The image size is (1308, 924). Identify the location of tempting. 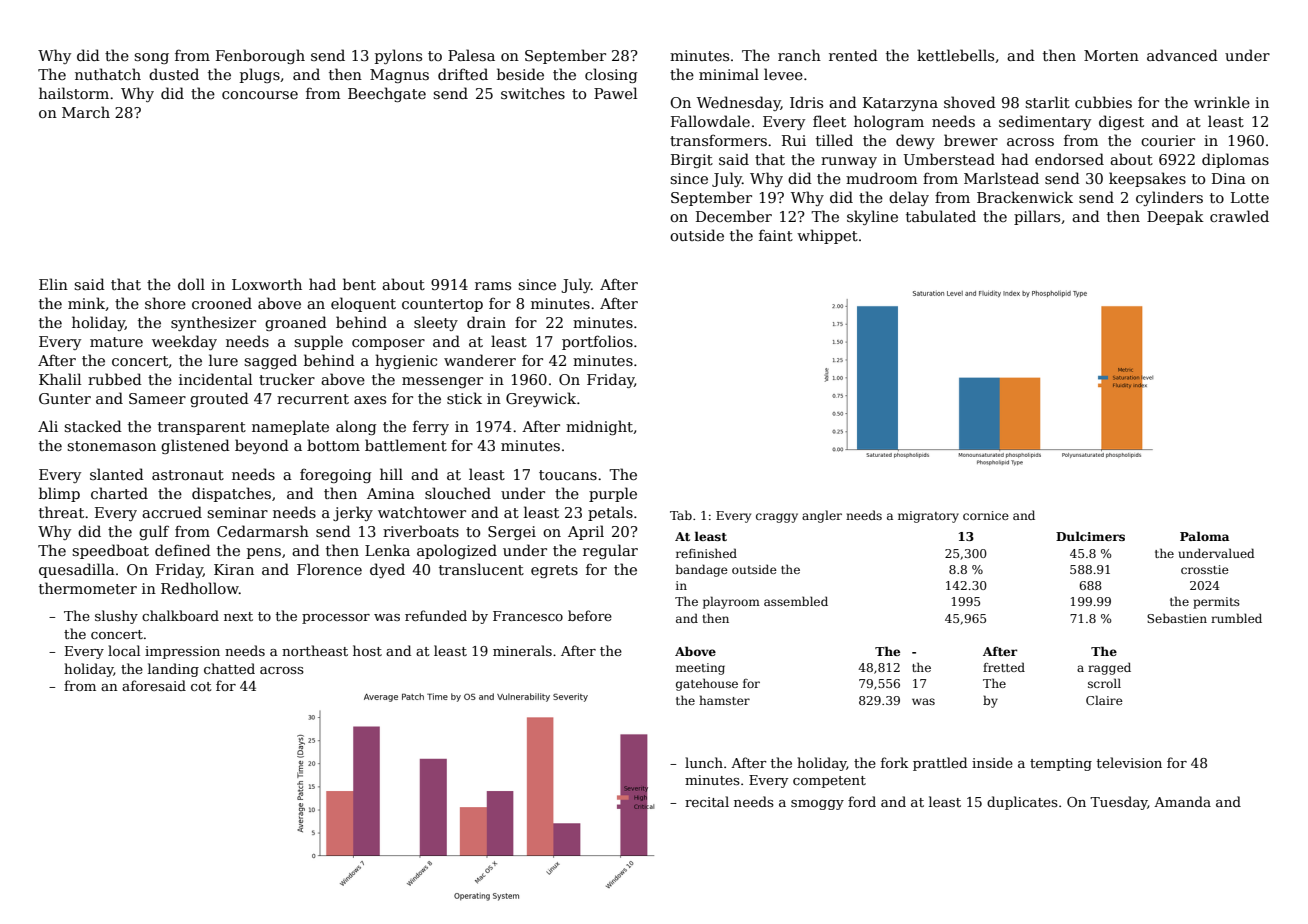
(1061, 764).
